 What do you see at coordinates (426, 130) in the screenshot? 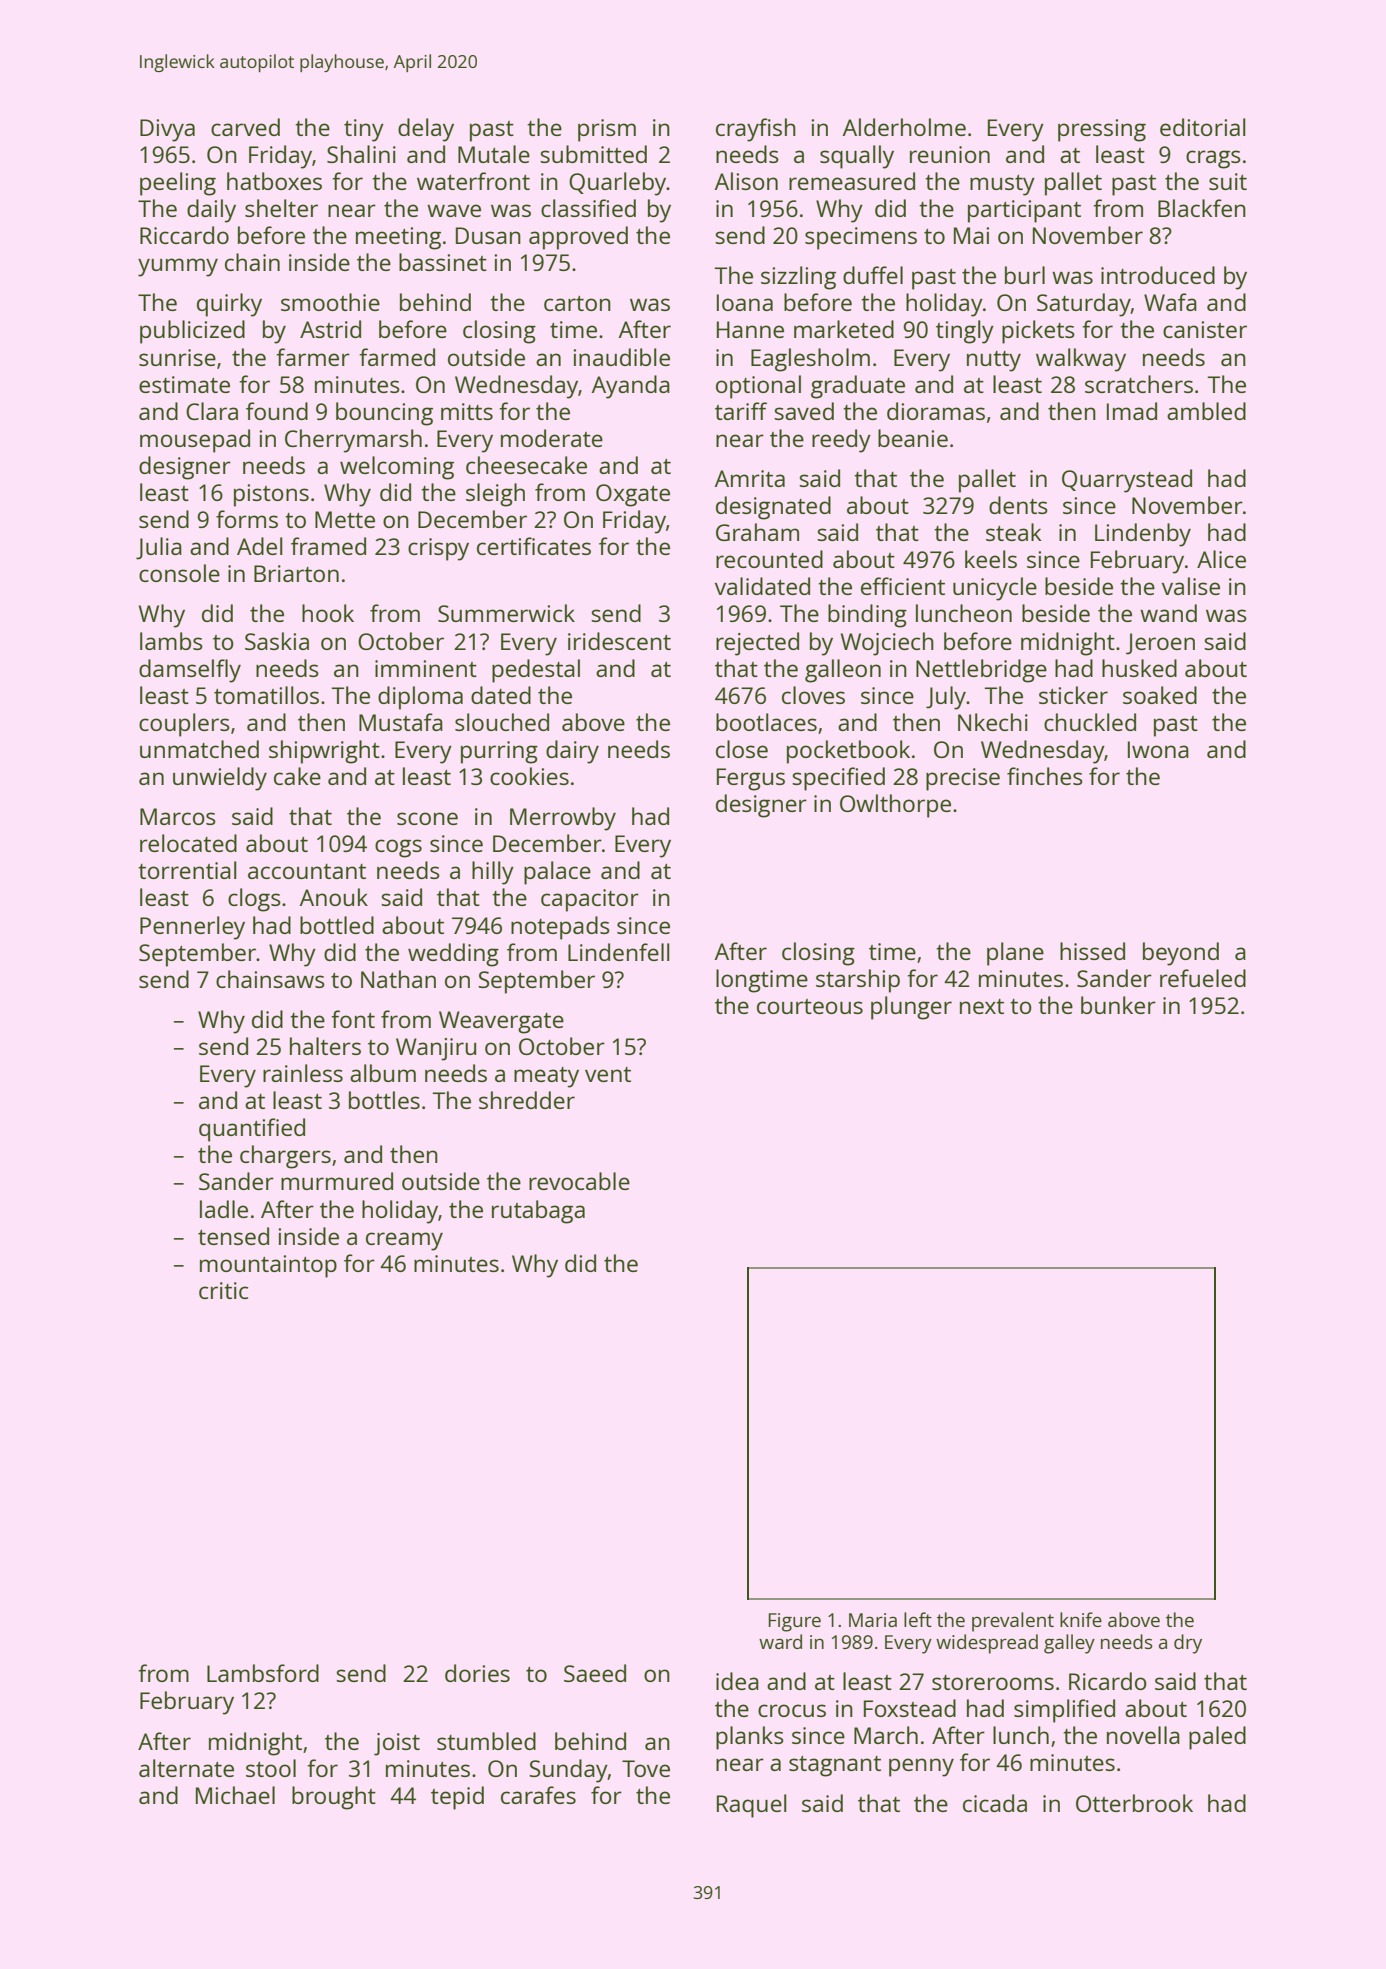
I see `delay` at bounding box center [426, 130].
